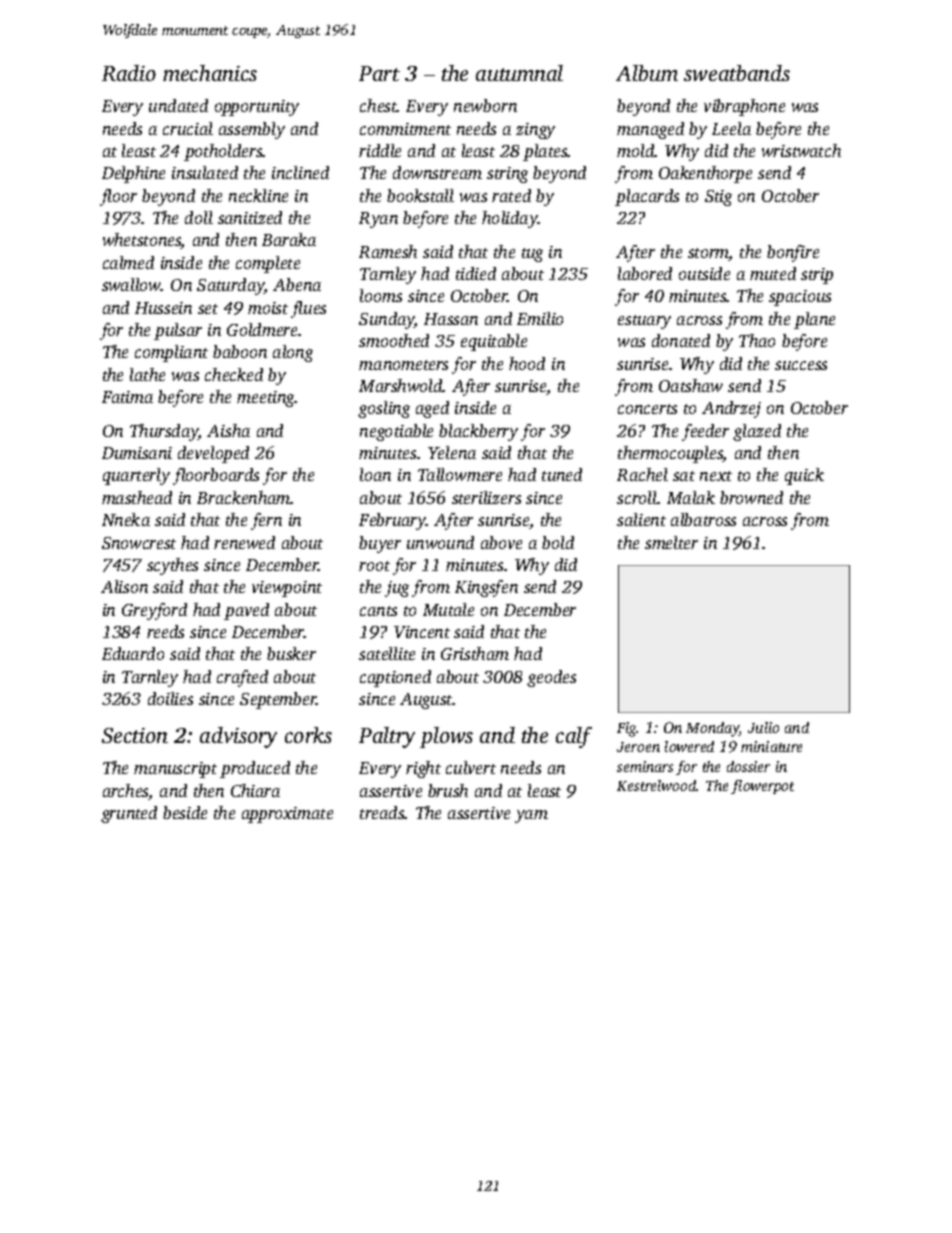 This image has height=1233, width=952. Describe the element at coordinates (131, 284) in the image. I see `swallow` at that location.
